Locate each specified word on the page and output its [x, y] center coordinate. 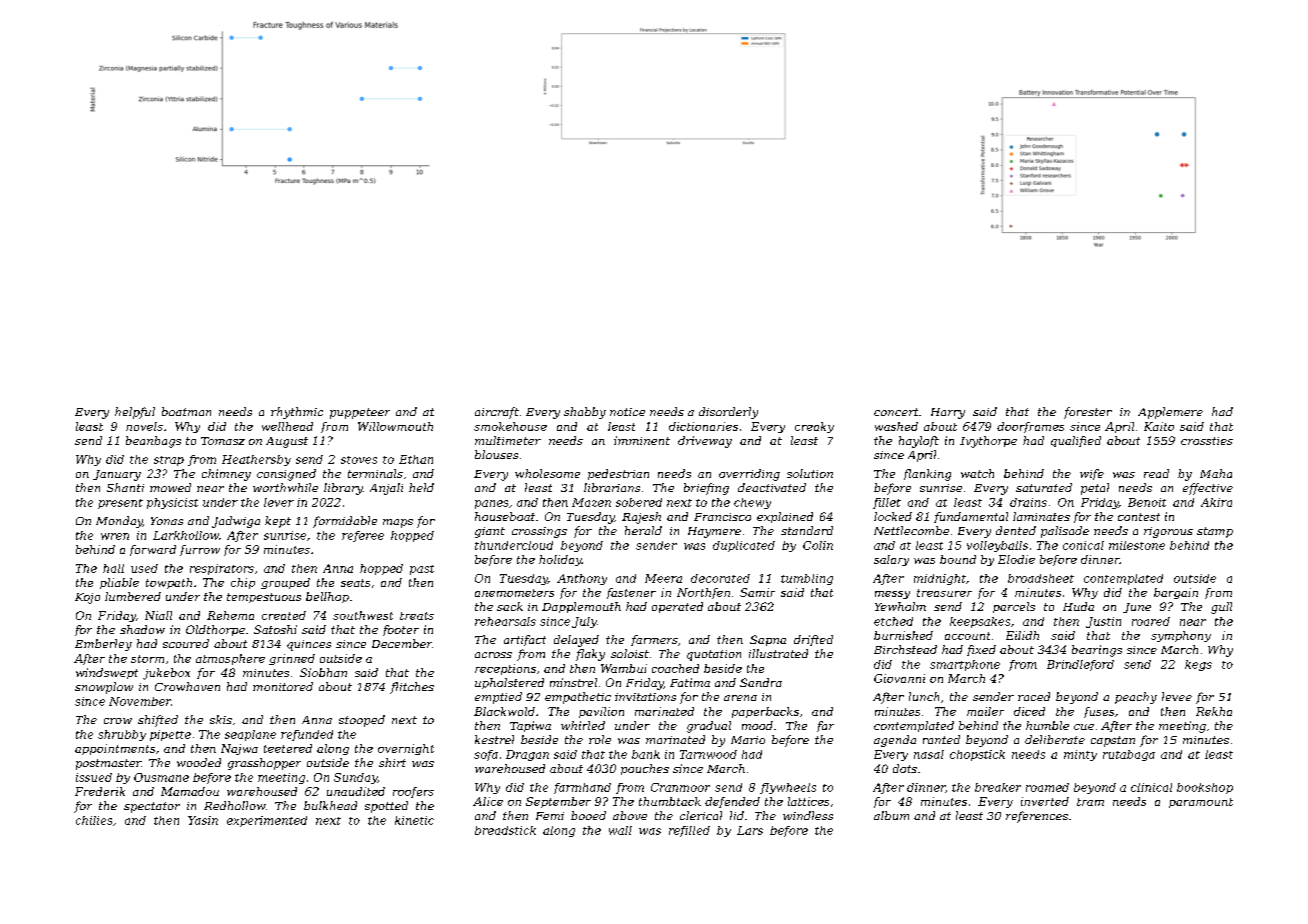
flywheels [788, 788]
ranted [941, 739]
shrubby [122, 735]
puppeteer [360, 413]
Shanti [125, 487]
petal [1095, 489]
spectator [152, 807]
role [600, 739]
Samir [757, 592]
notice [627, 412]
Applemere [1170, 413]
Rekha [1214, 711]
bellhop [327, 597]
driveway [705, 442]
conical [1083, 545]
